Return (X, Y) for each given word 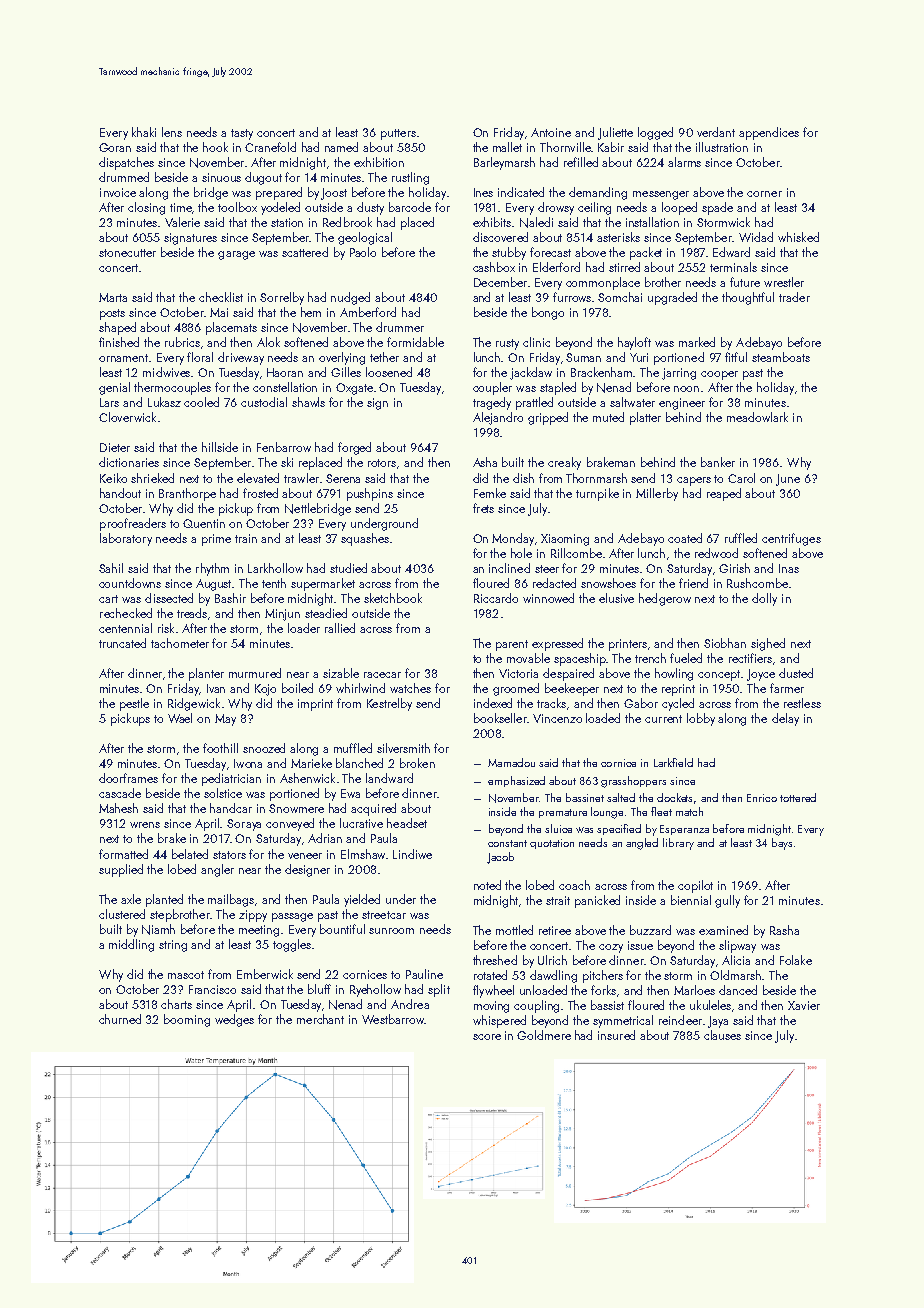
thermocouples (172, 388)
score (487, 1037)
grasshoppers (633, 782)
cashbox (494, 267)
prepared (279, 193)
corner (764, 194)
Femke (490, 493)
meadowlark (757, 417)
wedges (234, 1020)
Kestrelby (389, 704)
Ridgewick (194, 704)
